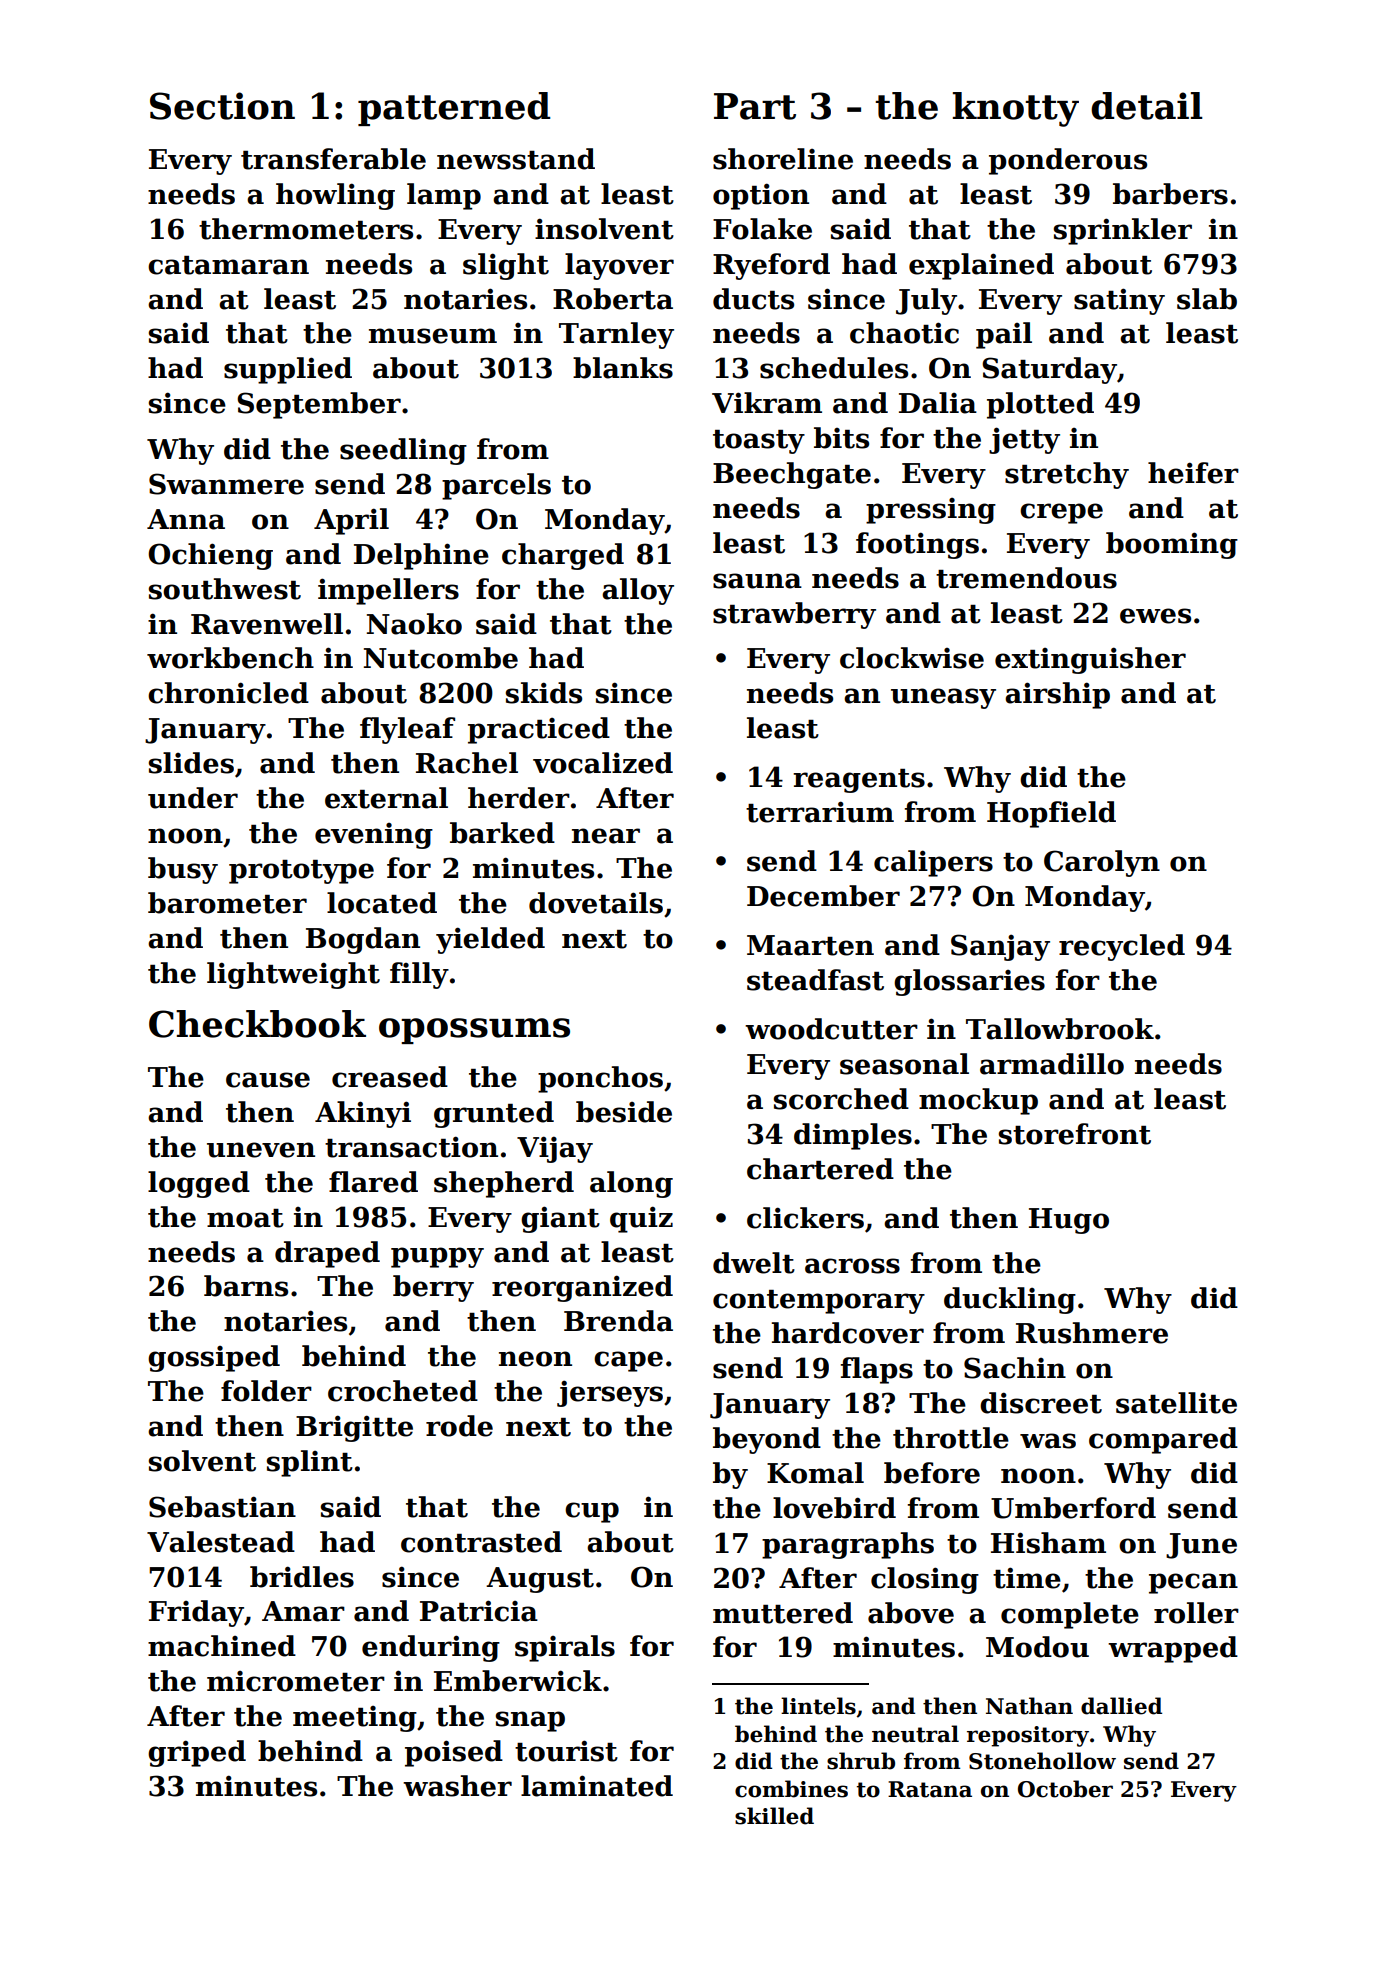 Image resolution: width=1386 pixels, height=1969 pixels. Describe the element at coordinates (596, 903) in the screenshot. I see `dovetails` at that location.
